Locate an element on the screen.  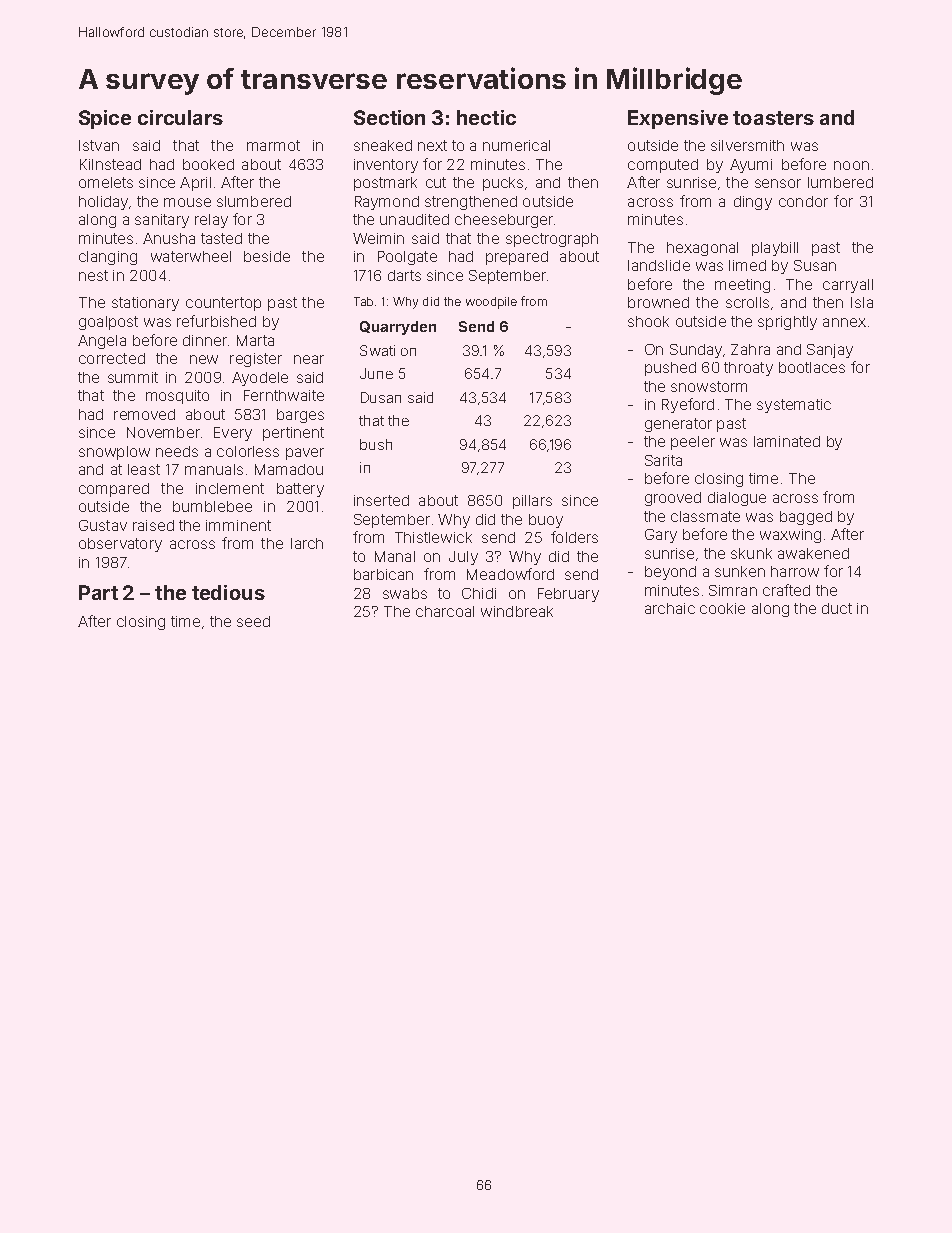
observatory is located at coordinates (120, 545).
